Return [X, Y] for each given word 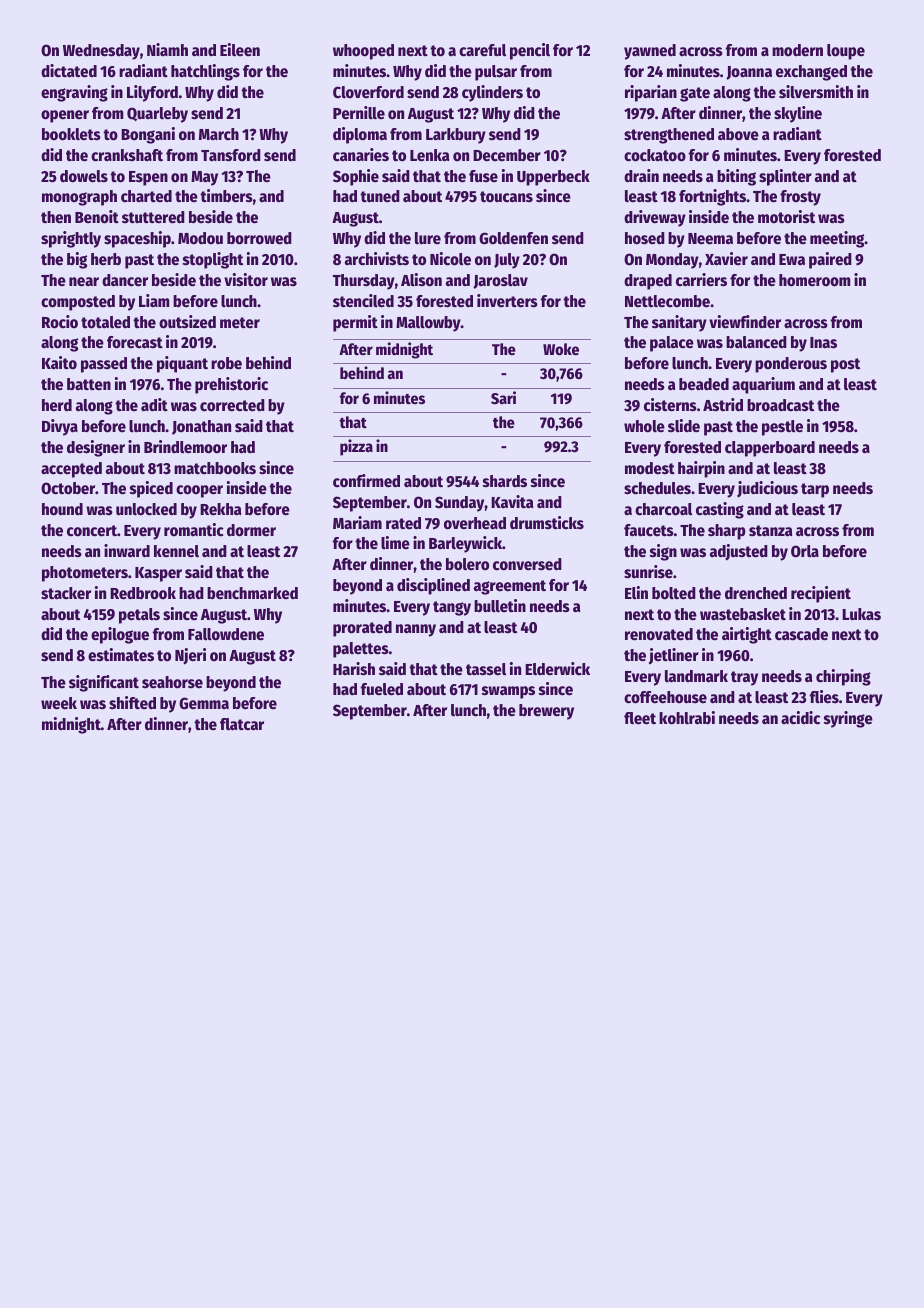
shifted [132, 703]
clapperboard [770, 449]
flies [824, 697]
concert [92, 531]
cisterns [670, 405]
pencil [530, 51]
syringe [848, 719]
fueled [382, 689]
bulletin [500, 606]
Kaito [59, 363]
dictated [69, 71]
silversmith [816, 92]
